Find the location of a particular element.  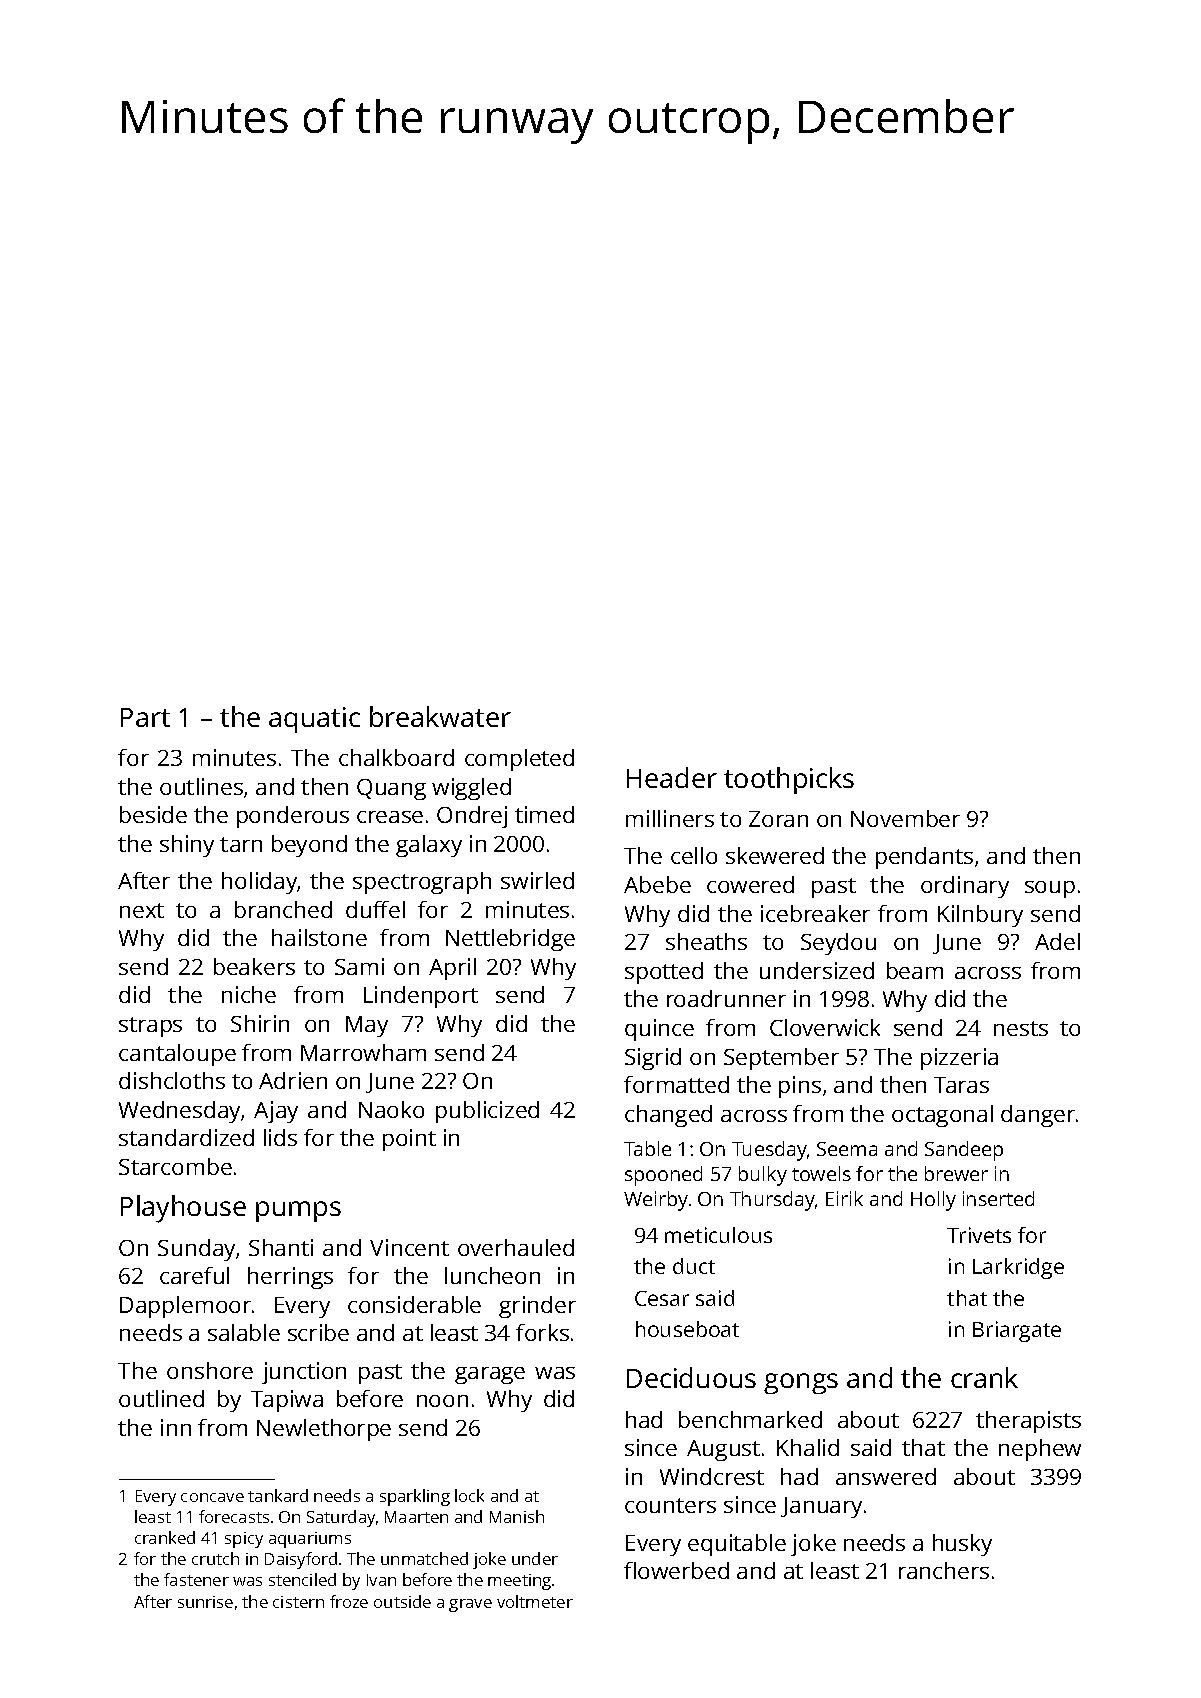

toothpicks is located at coordinates (789, 780).
